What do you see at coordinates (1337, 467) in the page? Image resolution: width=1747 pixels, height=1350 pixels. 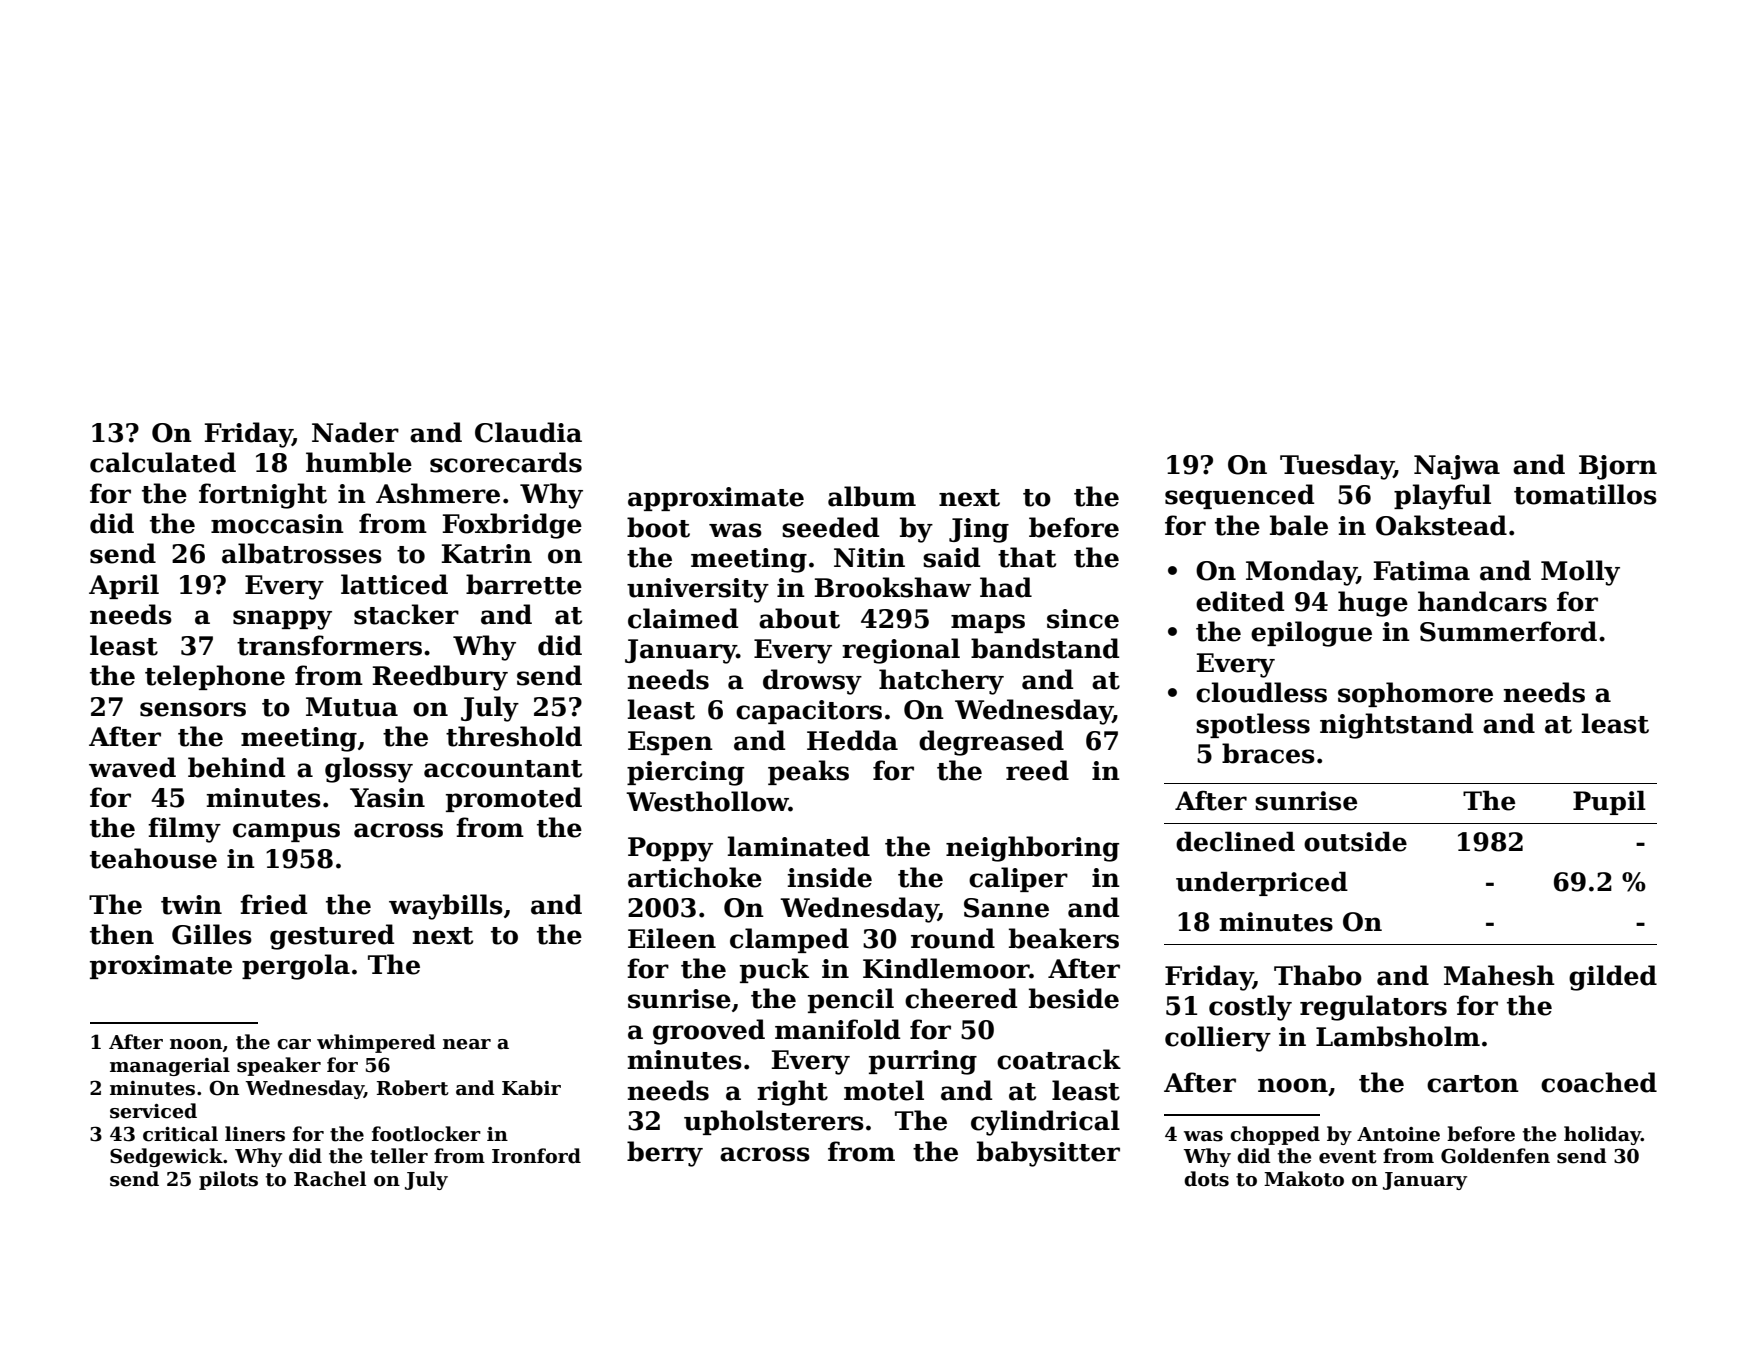 I see `Tuesday` at bounding box center [1337, 467].
